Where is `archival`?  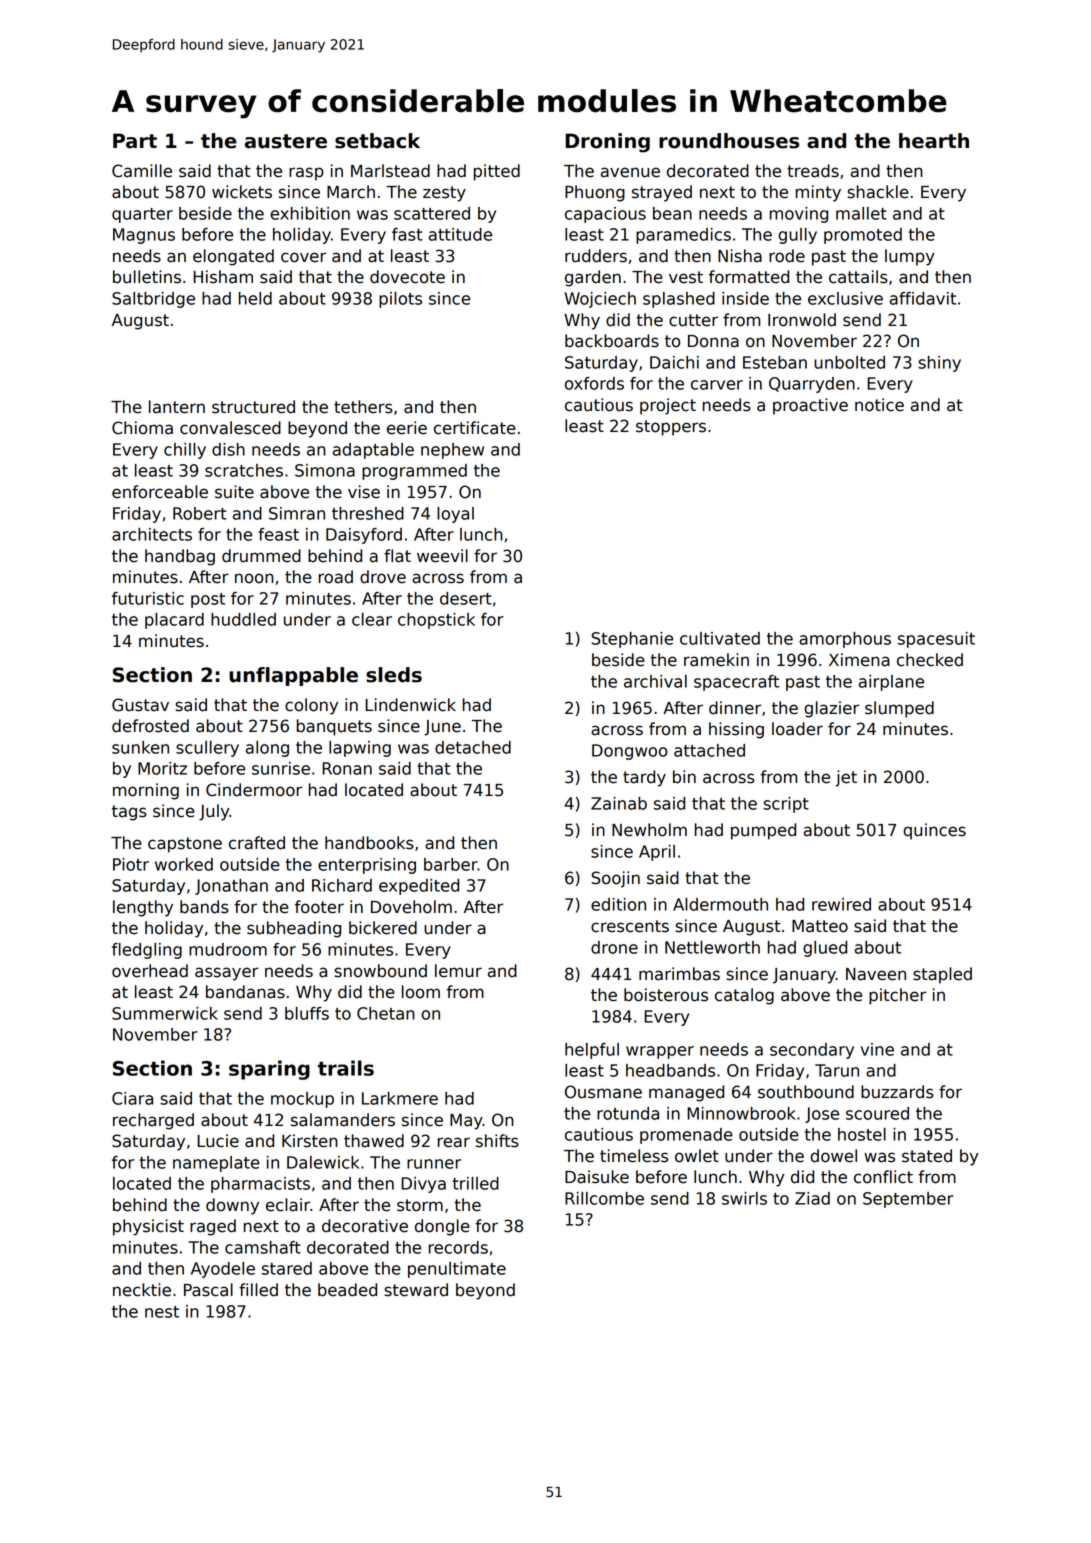
archival is located at coordinates (655, 681).
